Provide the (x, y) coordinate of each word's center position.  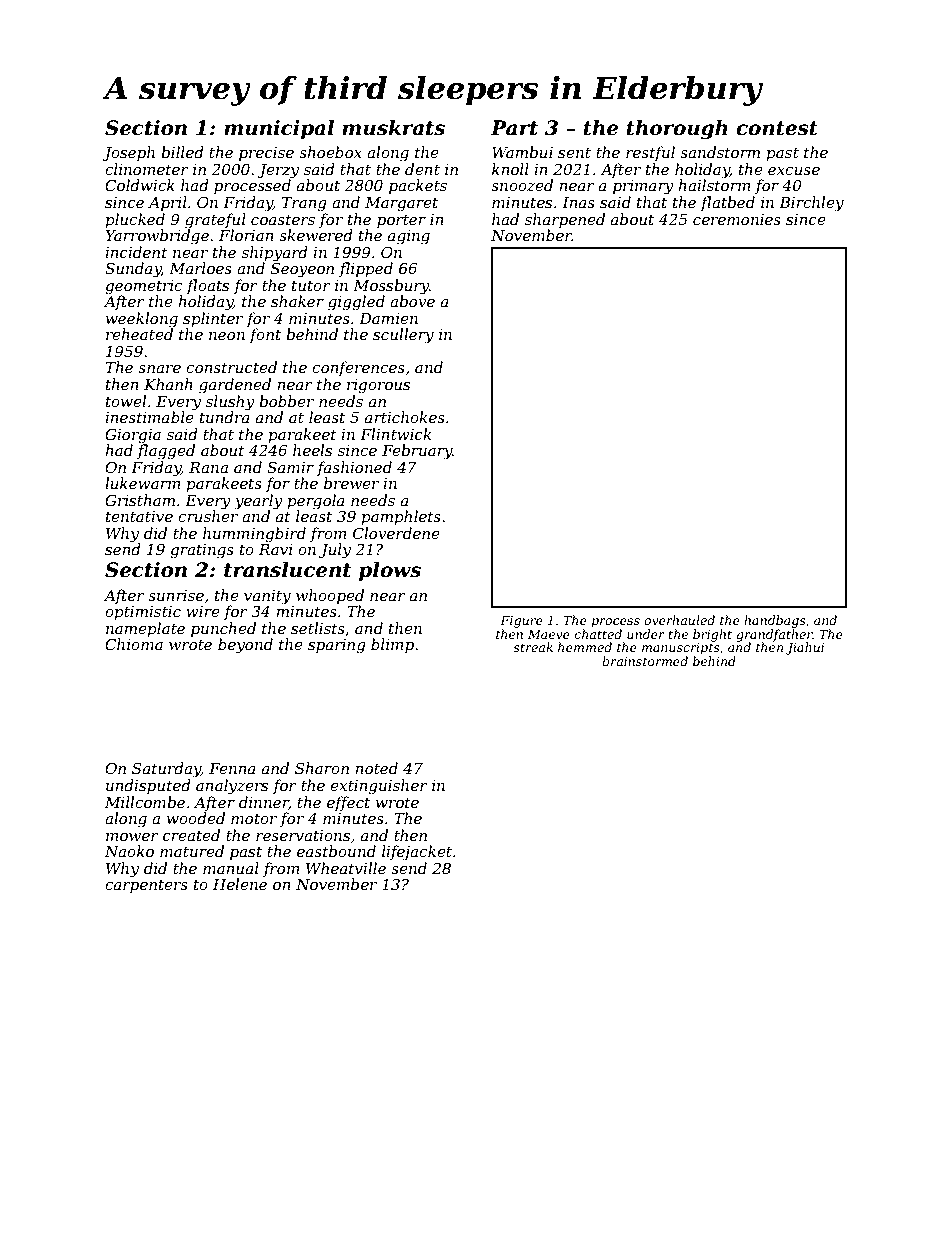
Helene (240, 884)
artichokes (405, 417)
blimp (392, 645)
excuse (794, 171)
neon (227, 336)
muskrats (393, 128)
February (417, 452)
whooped (330, 596)
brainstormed (645, 661)
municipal (279, 129)
